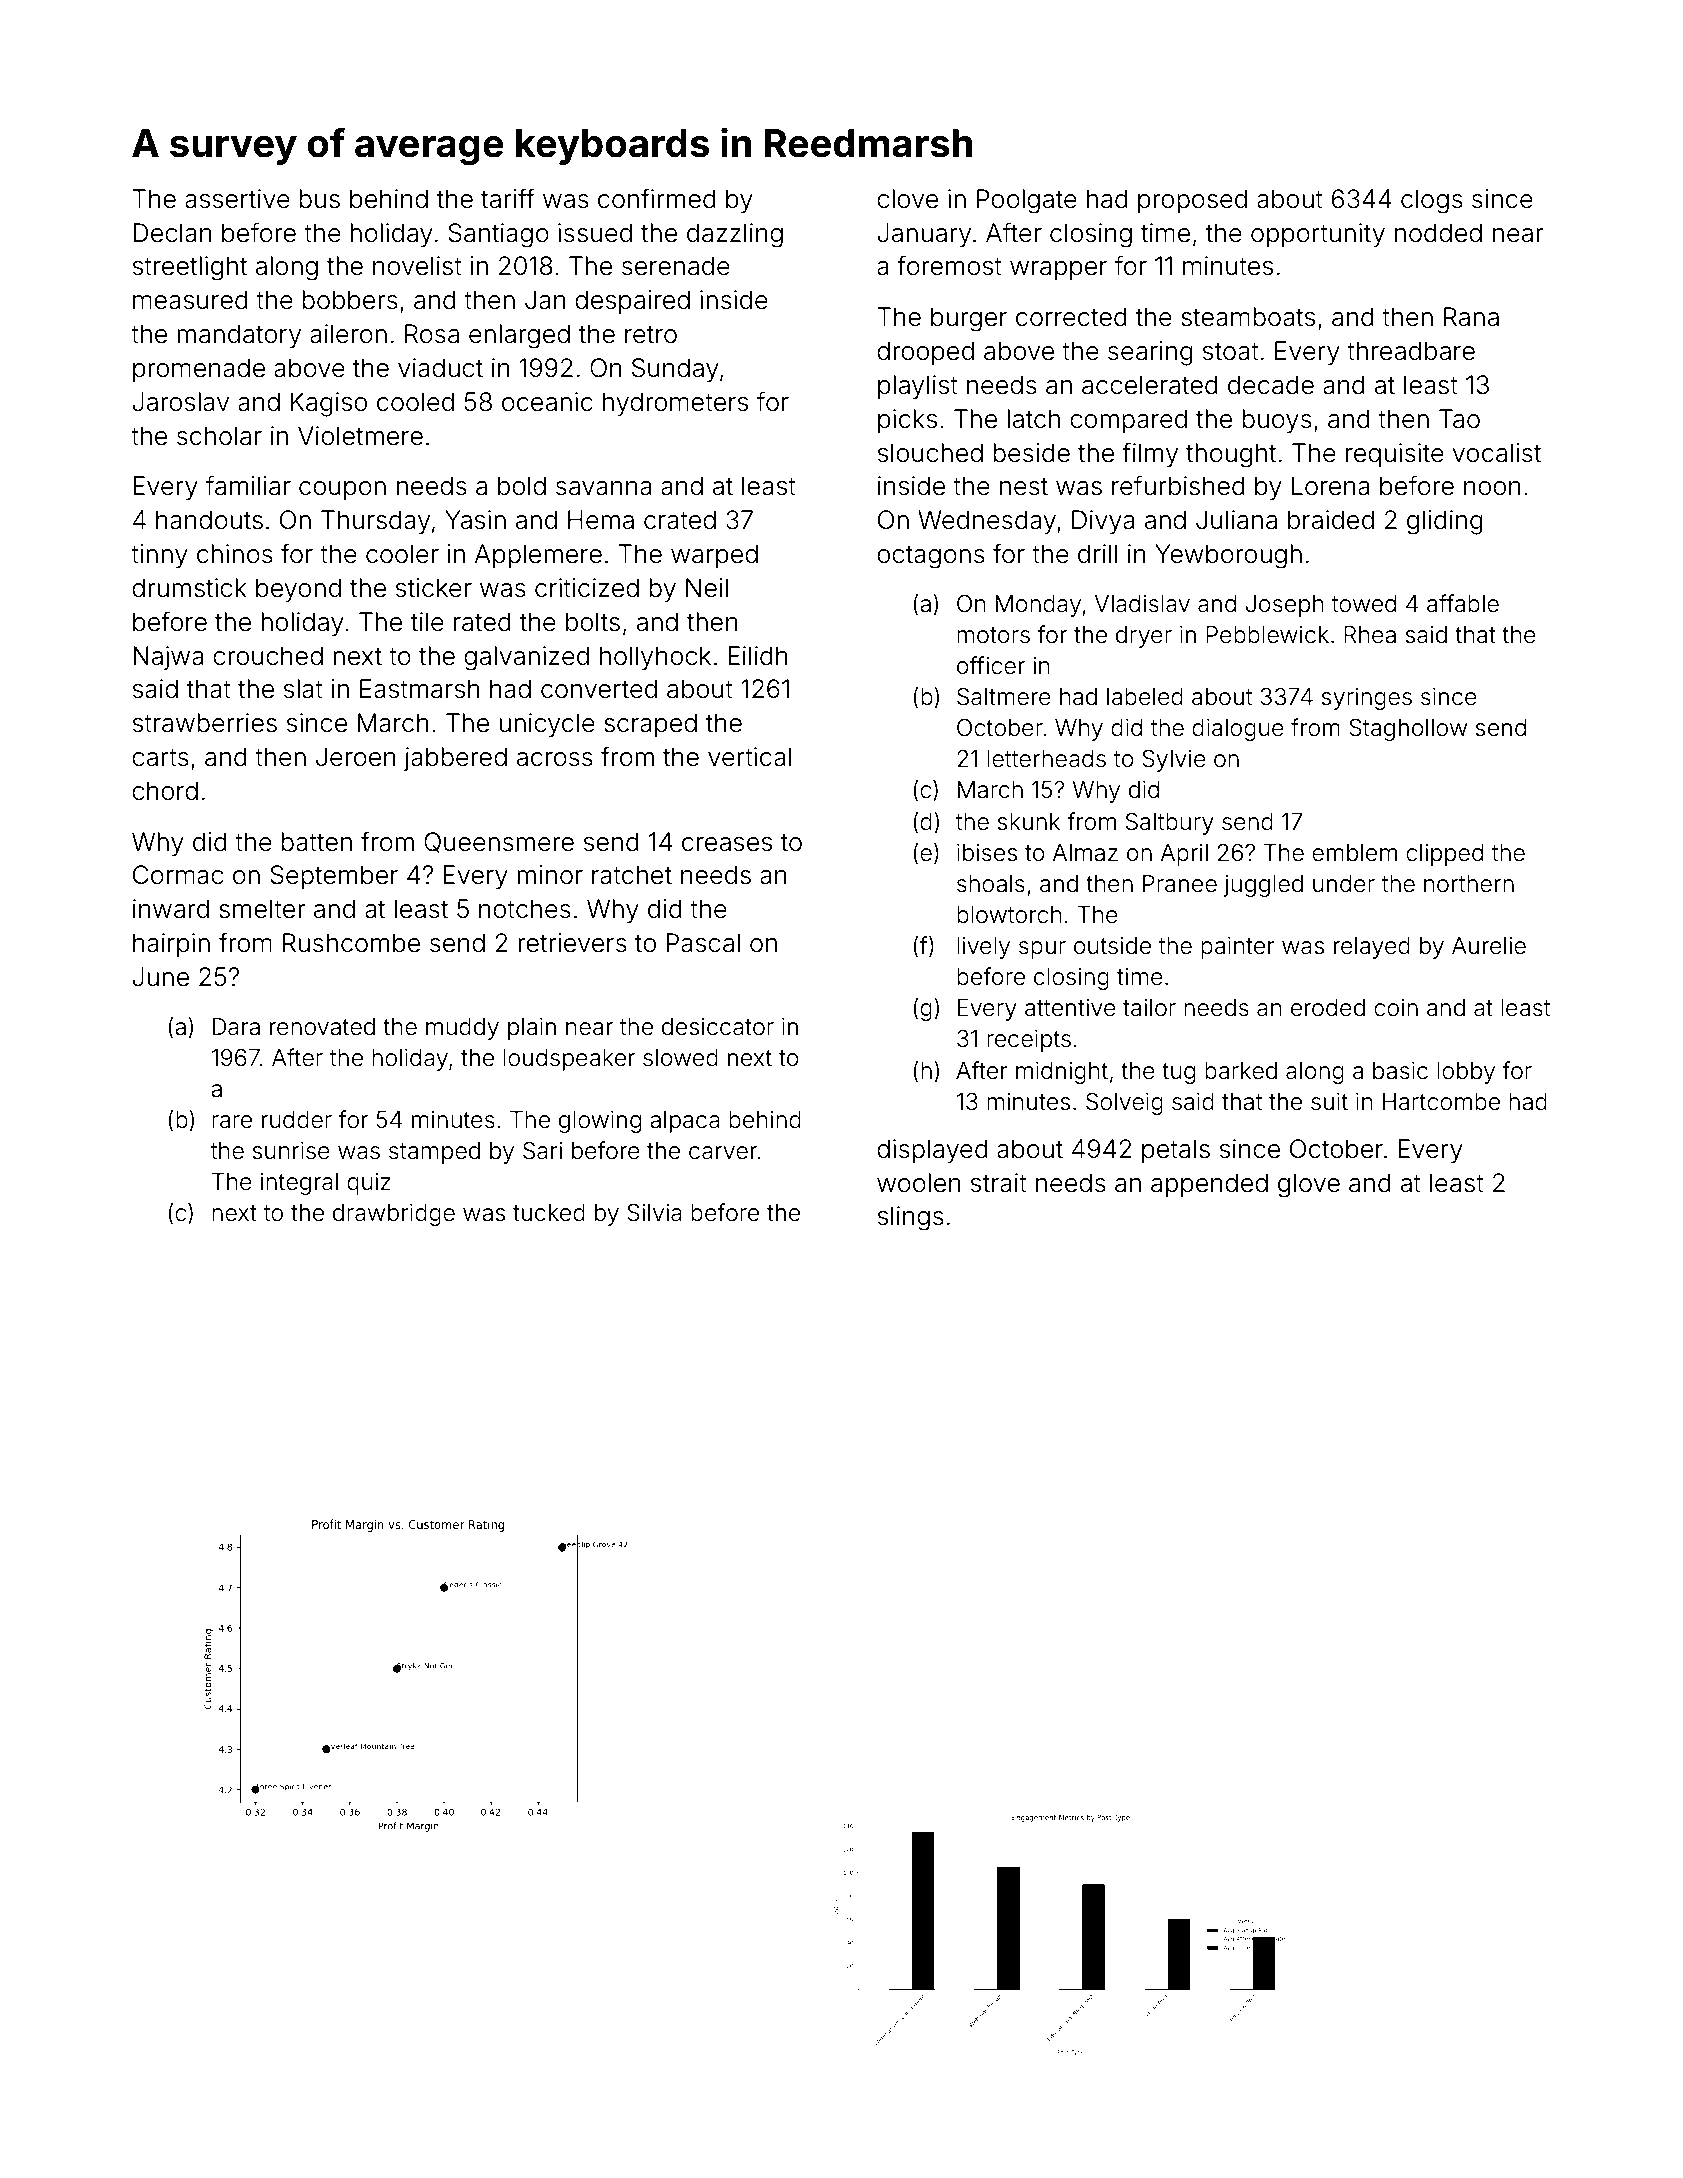 The height and width of the screenshot is (2178, 1683). I want to click on Eilidh, so click(758, 656).
